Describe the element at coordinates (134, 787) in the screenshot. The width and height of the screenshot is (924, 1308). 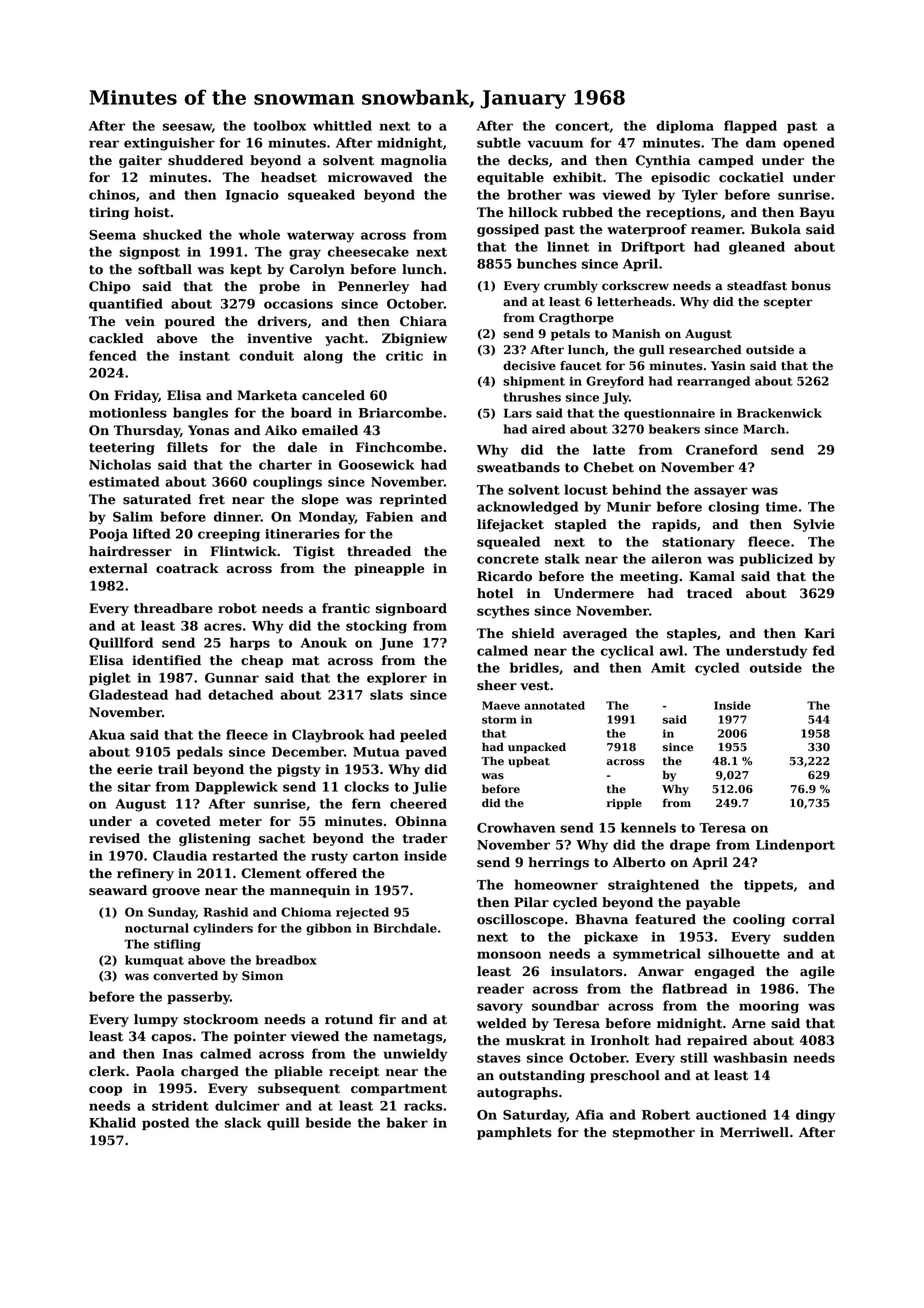
I see `sitar` at that location.
